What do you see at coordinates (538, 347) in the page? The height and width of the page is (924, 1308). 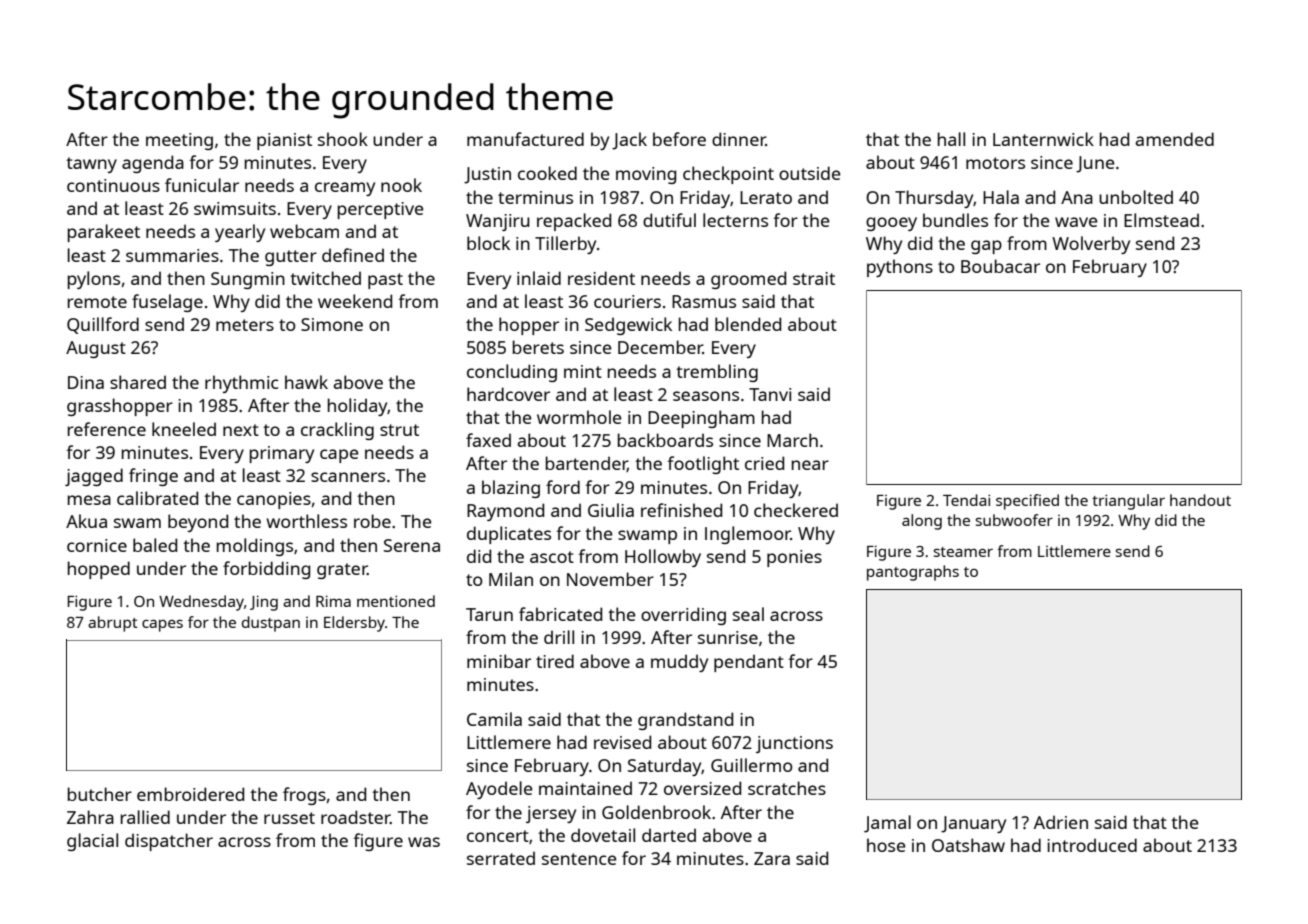 I see `berets` at bounding box center [538, 347].
